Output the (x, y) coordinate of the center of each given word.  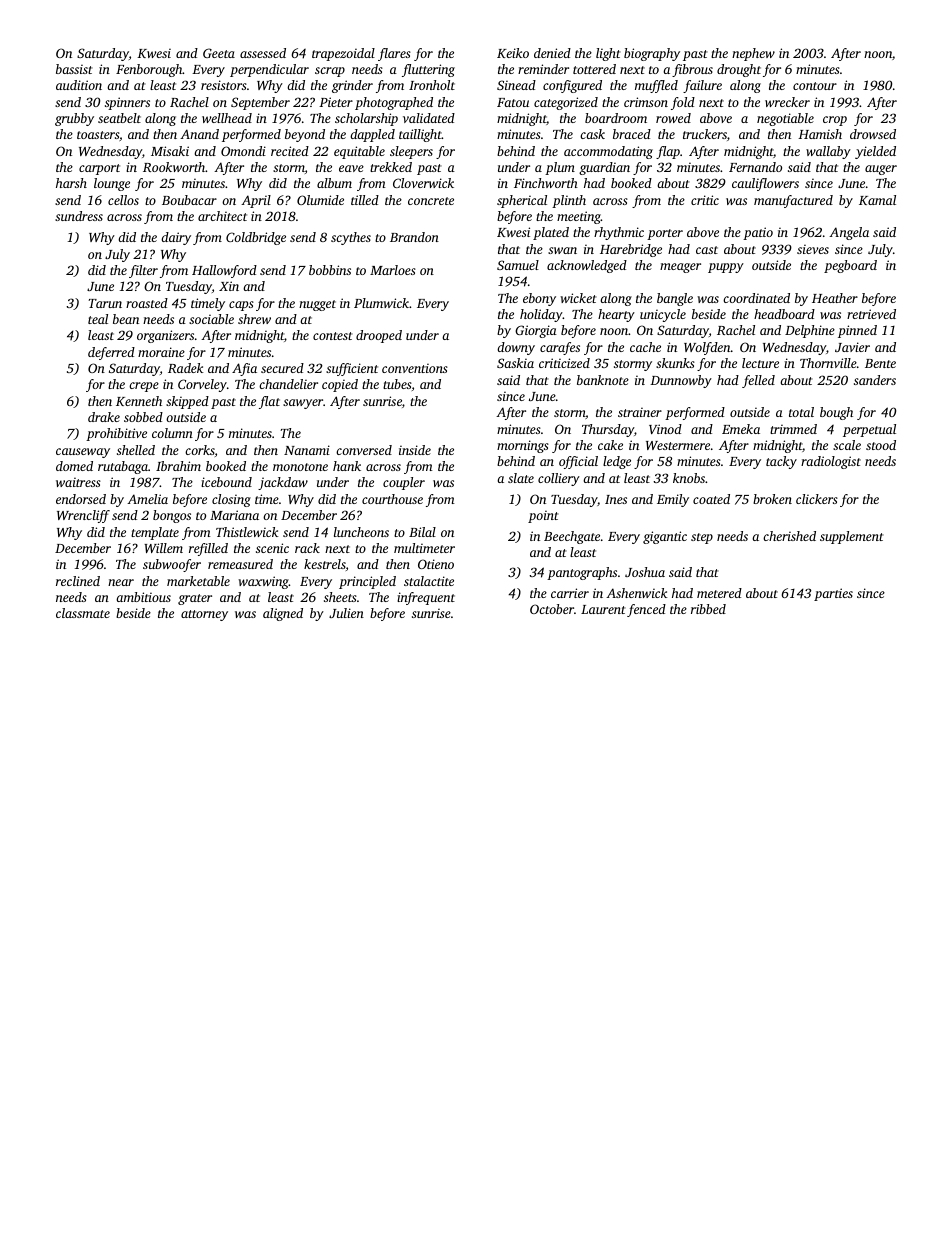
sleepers (411, 152)
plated (551, 233)
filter (143, 271)
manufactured (793, 201)
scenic (272, 548)
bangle (675, 299)
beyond (305, 135)
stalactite (429, 581)
